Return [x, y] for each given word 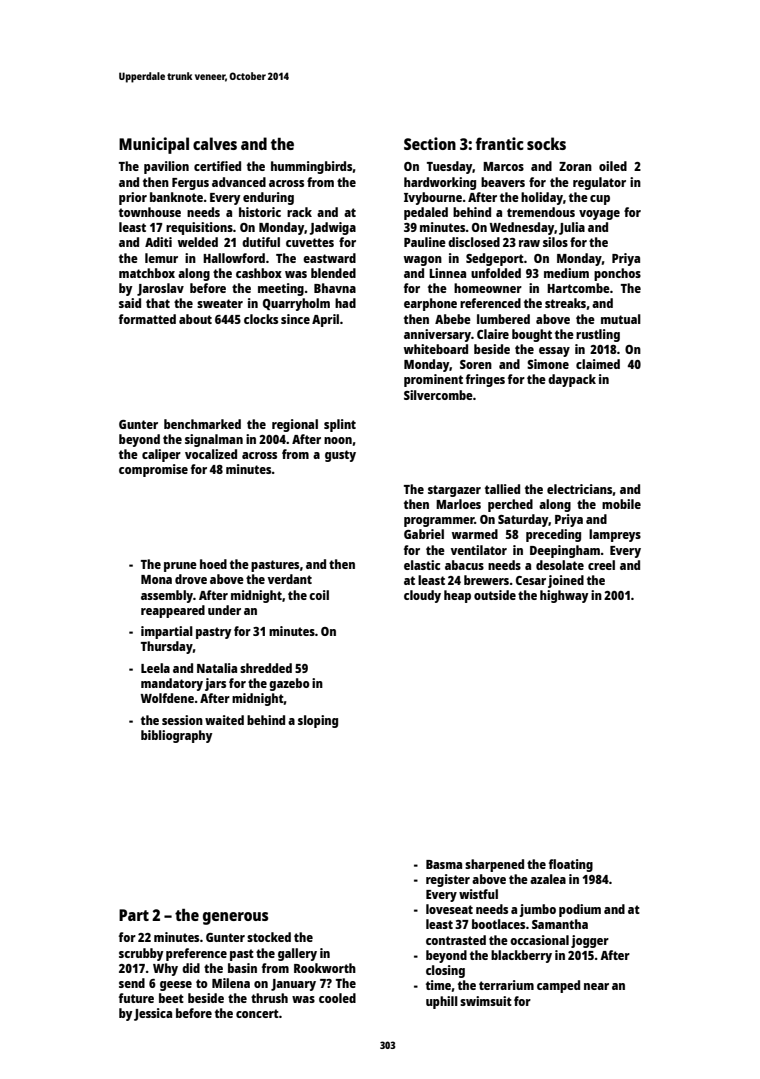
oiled [613, 166]
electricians [579, 489]
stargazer [454, 491]
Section [430, 143]
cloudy [422, 596]
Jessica [153, 1014]
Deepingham [565, 551]
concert [257, 1013]
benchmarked [202, 424]
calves [215, 143]
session [182, 720]
